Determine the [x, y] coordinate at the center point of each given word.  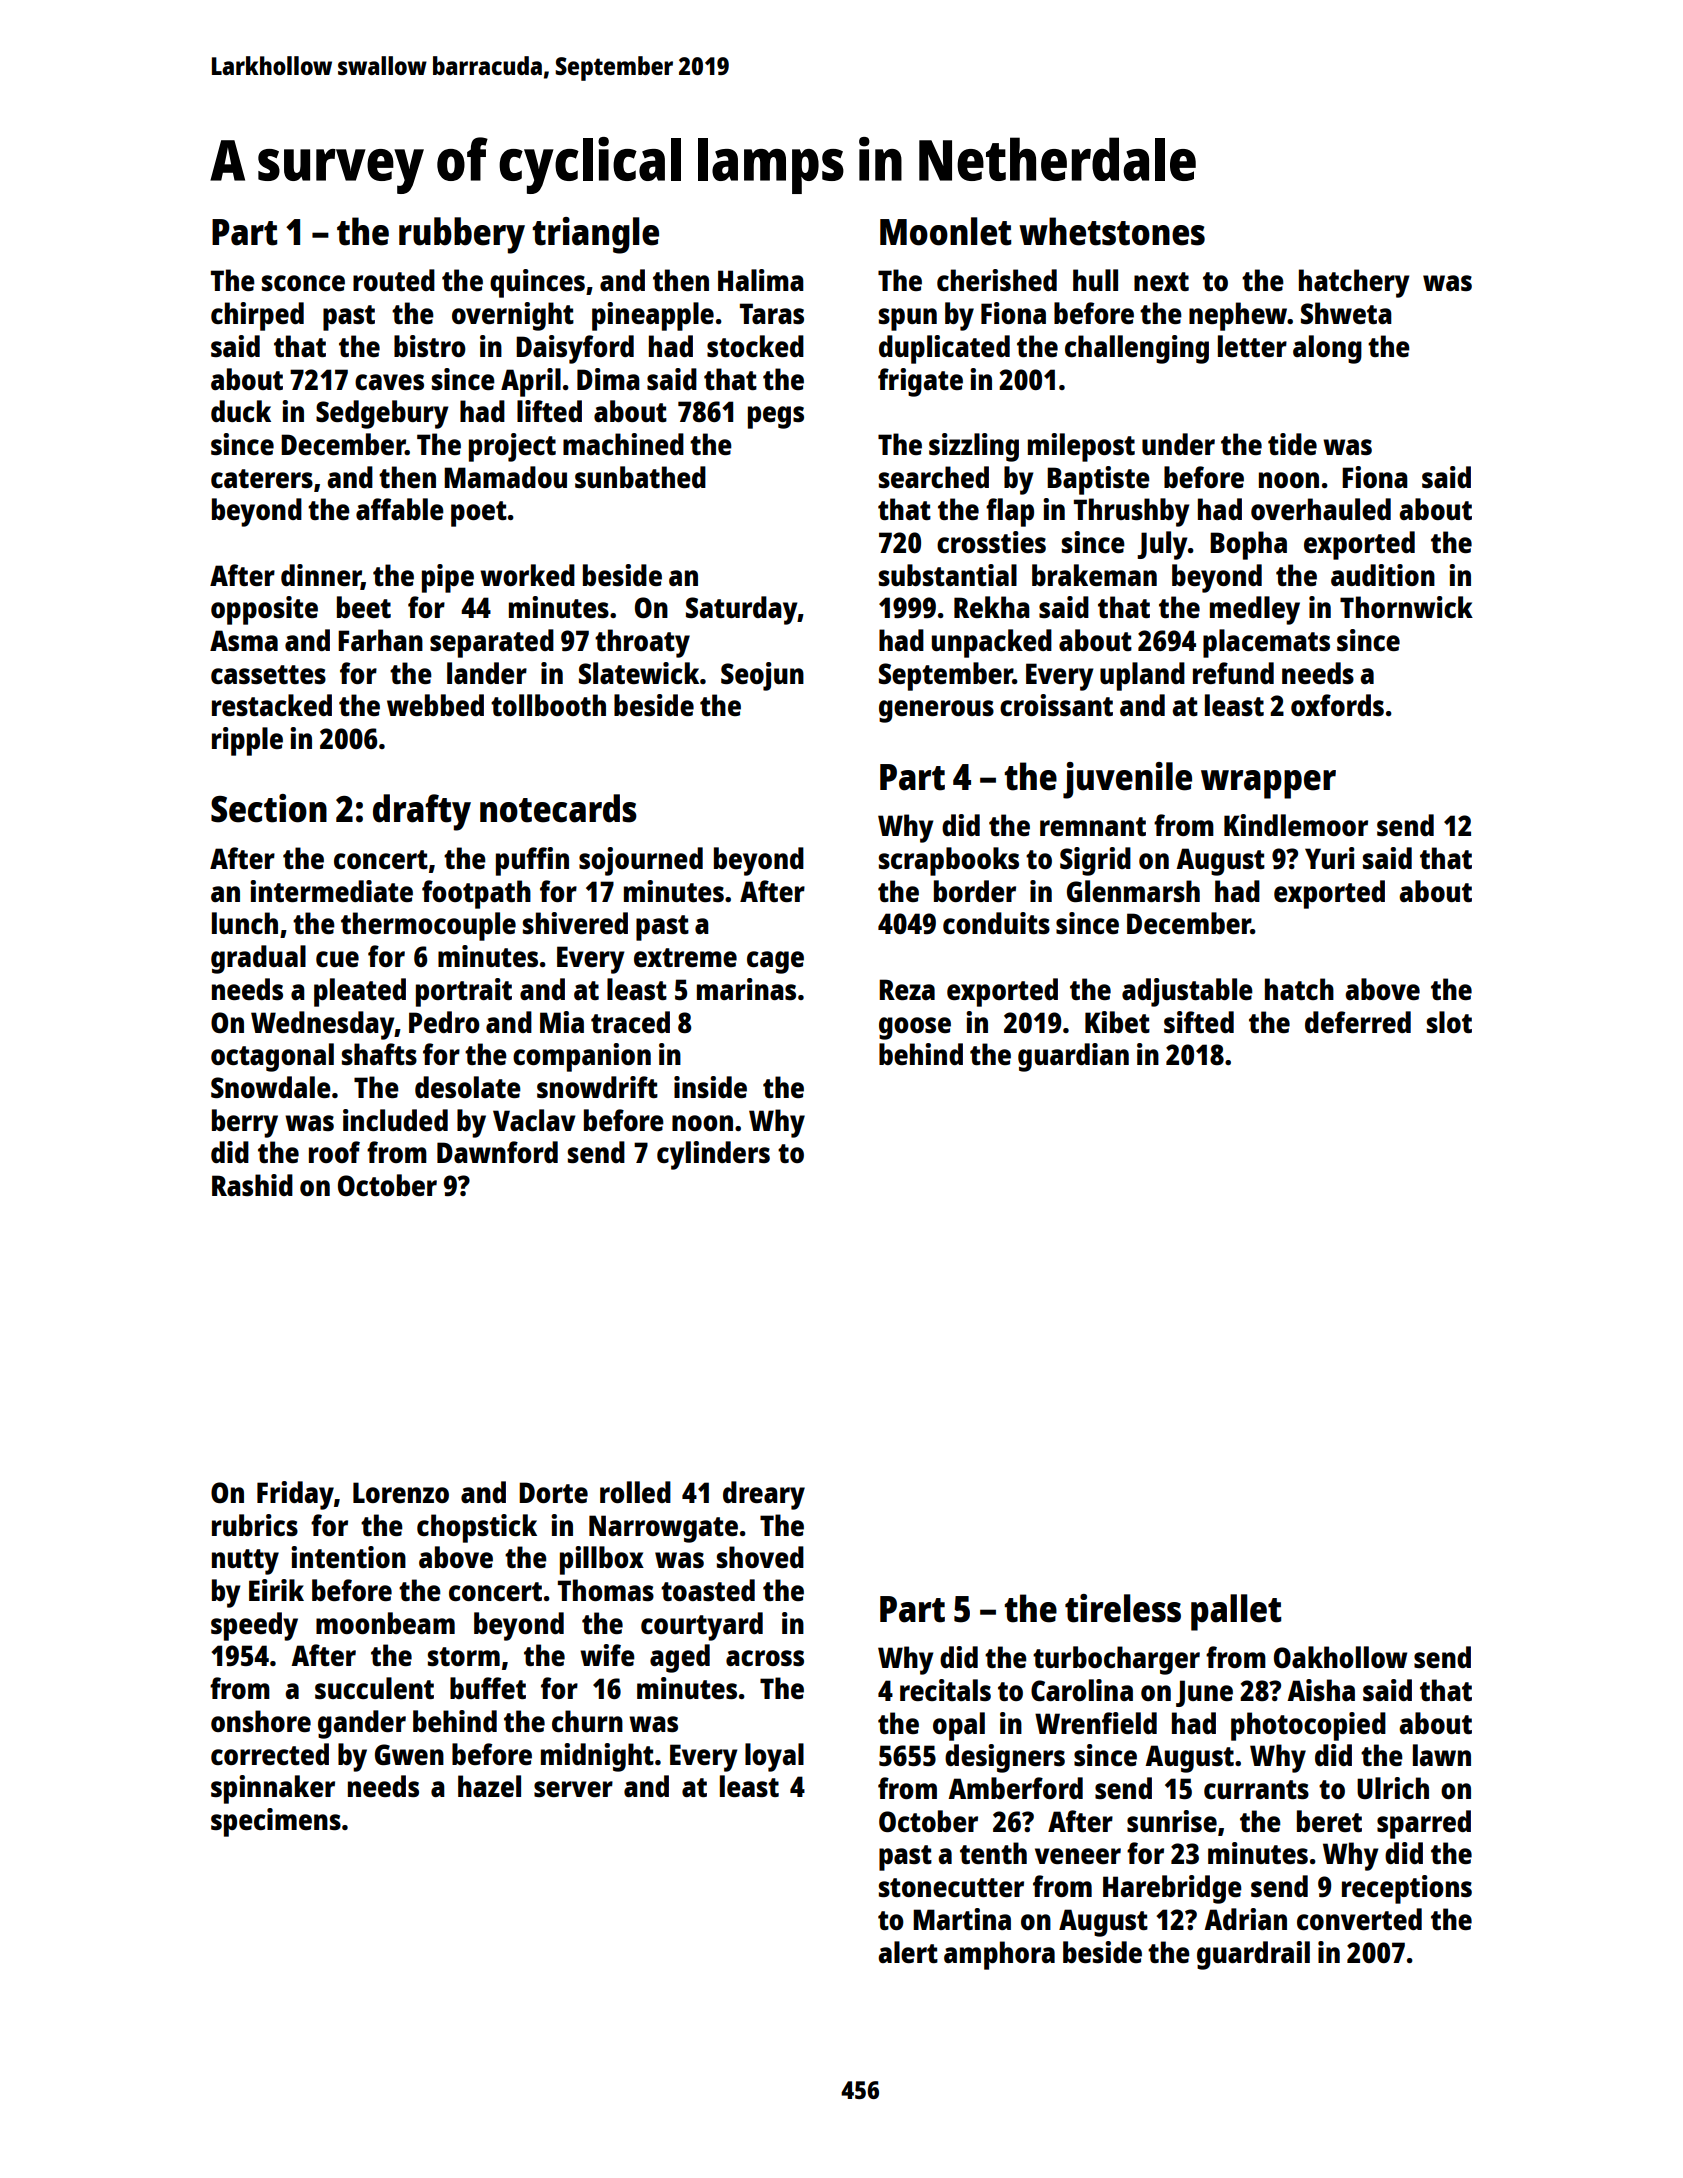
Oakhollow [1340, 1657]
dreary [764, 1495]
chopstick [477, 1528]
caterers [262, 478]
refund [1233, 673]
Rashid [252, 1185]
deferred [1358, 1022]
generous [936, 711]
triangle [595, 235]
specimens [276, 1822]
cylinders [713, 1155]
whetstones [1112, 231]
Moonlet [945, 231]
